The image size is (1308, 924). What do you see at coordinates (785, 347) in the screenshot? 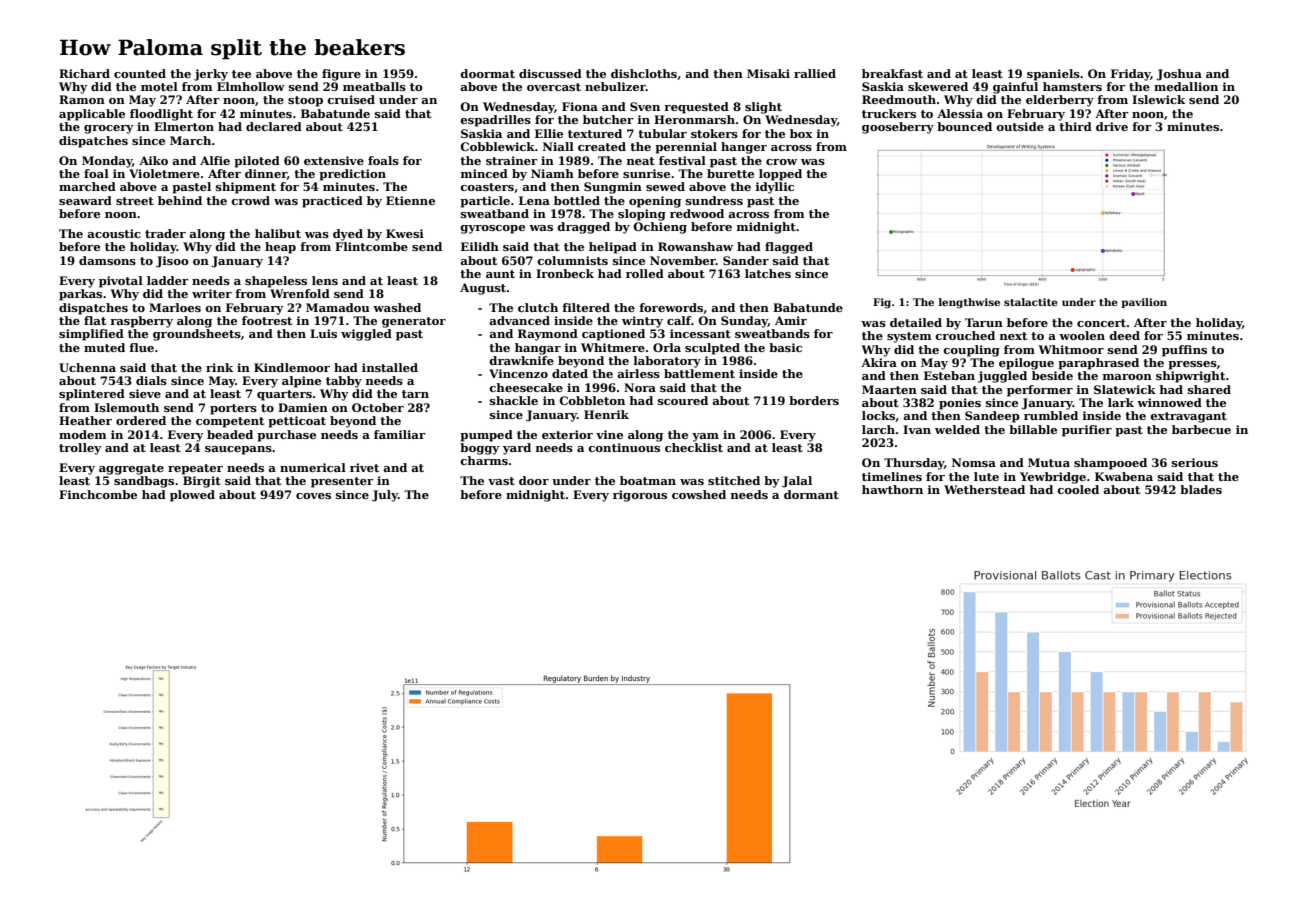
I see `basic` at bounding box center [785, 347].
